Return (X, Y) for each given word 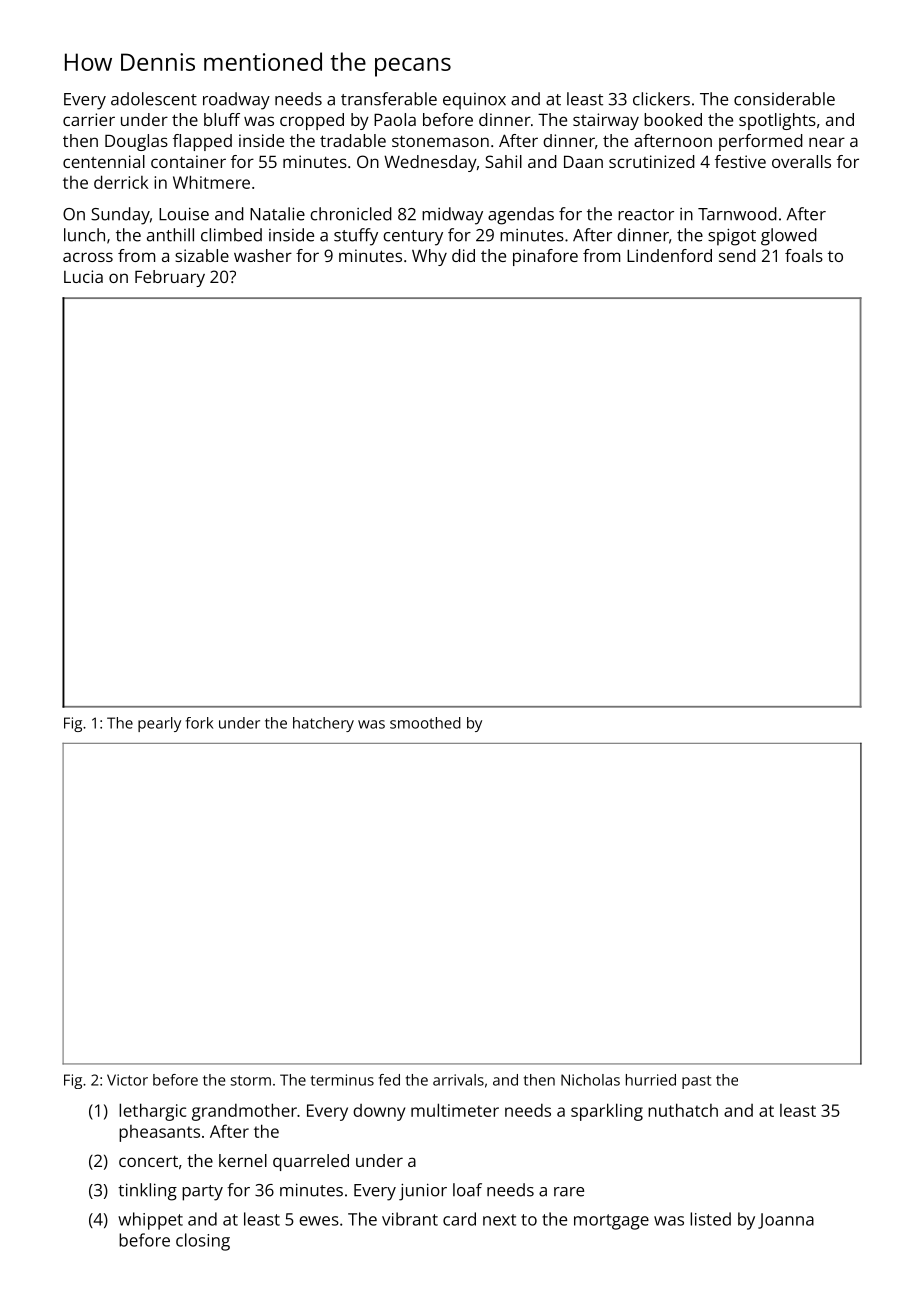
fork (199, 723)
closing (203, 1242)
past (696, 1082)
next (499, 1220)
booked (673, 119)
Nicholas (590, 1080)
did (463, 255)
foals (804, 255)
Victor (127, 1080)
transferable (389, 99)
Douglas (136, 142)
